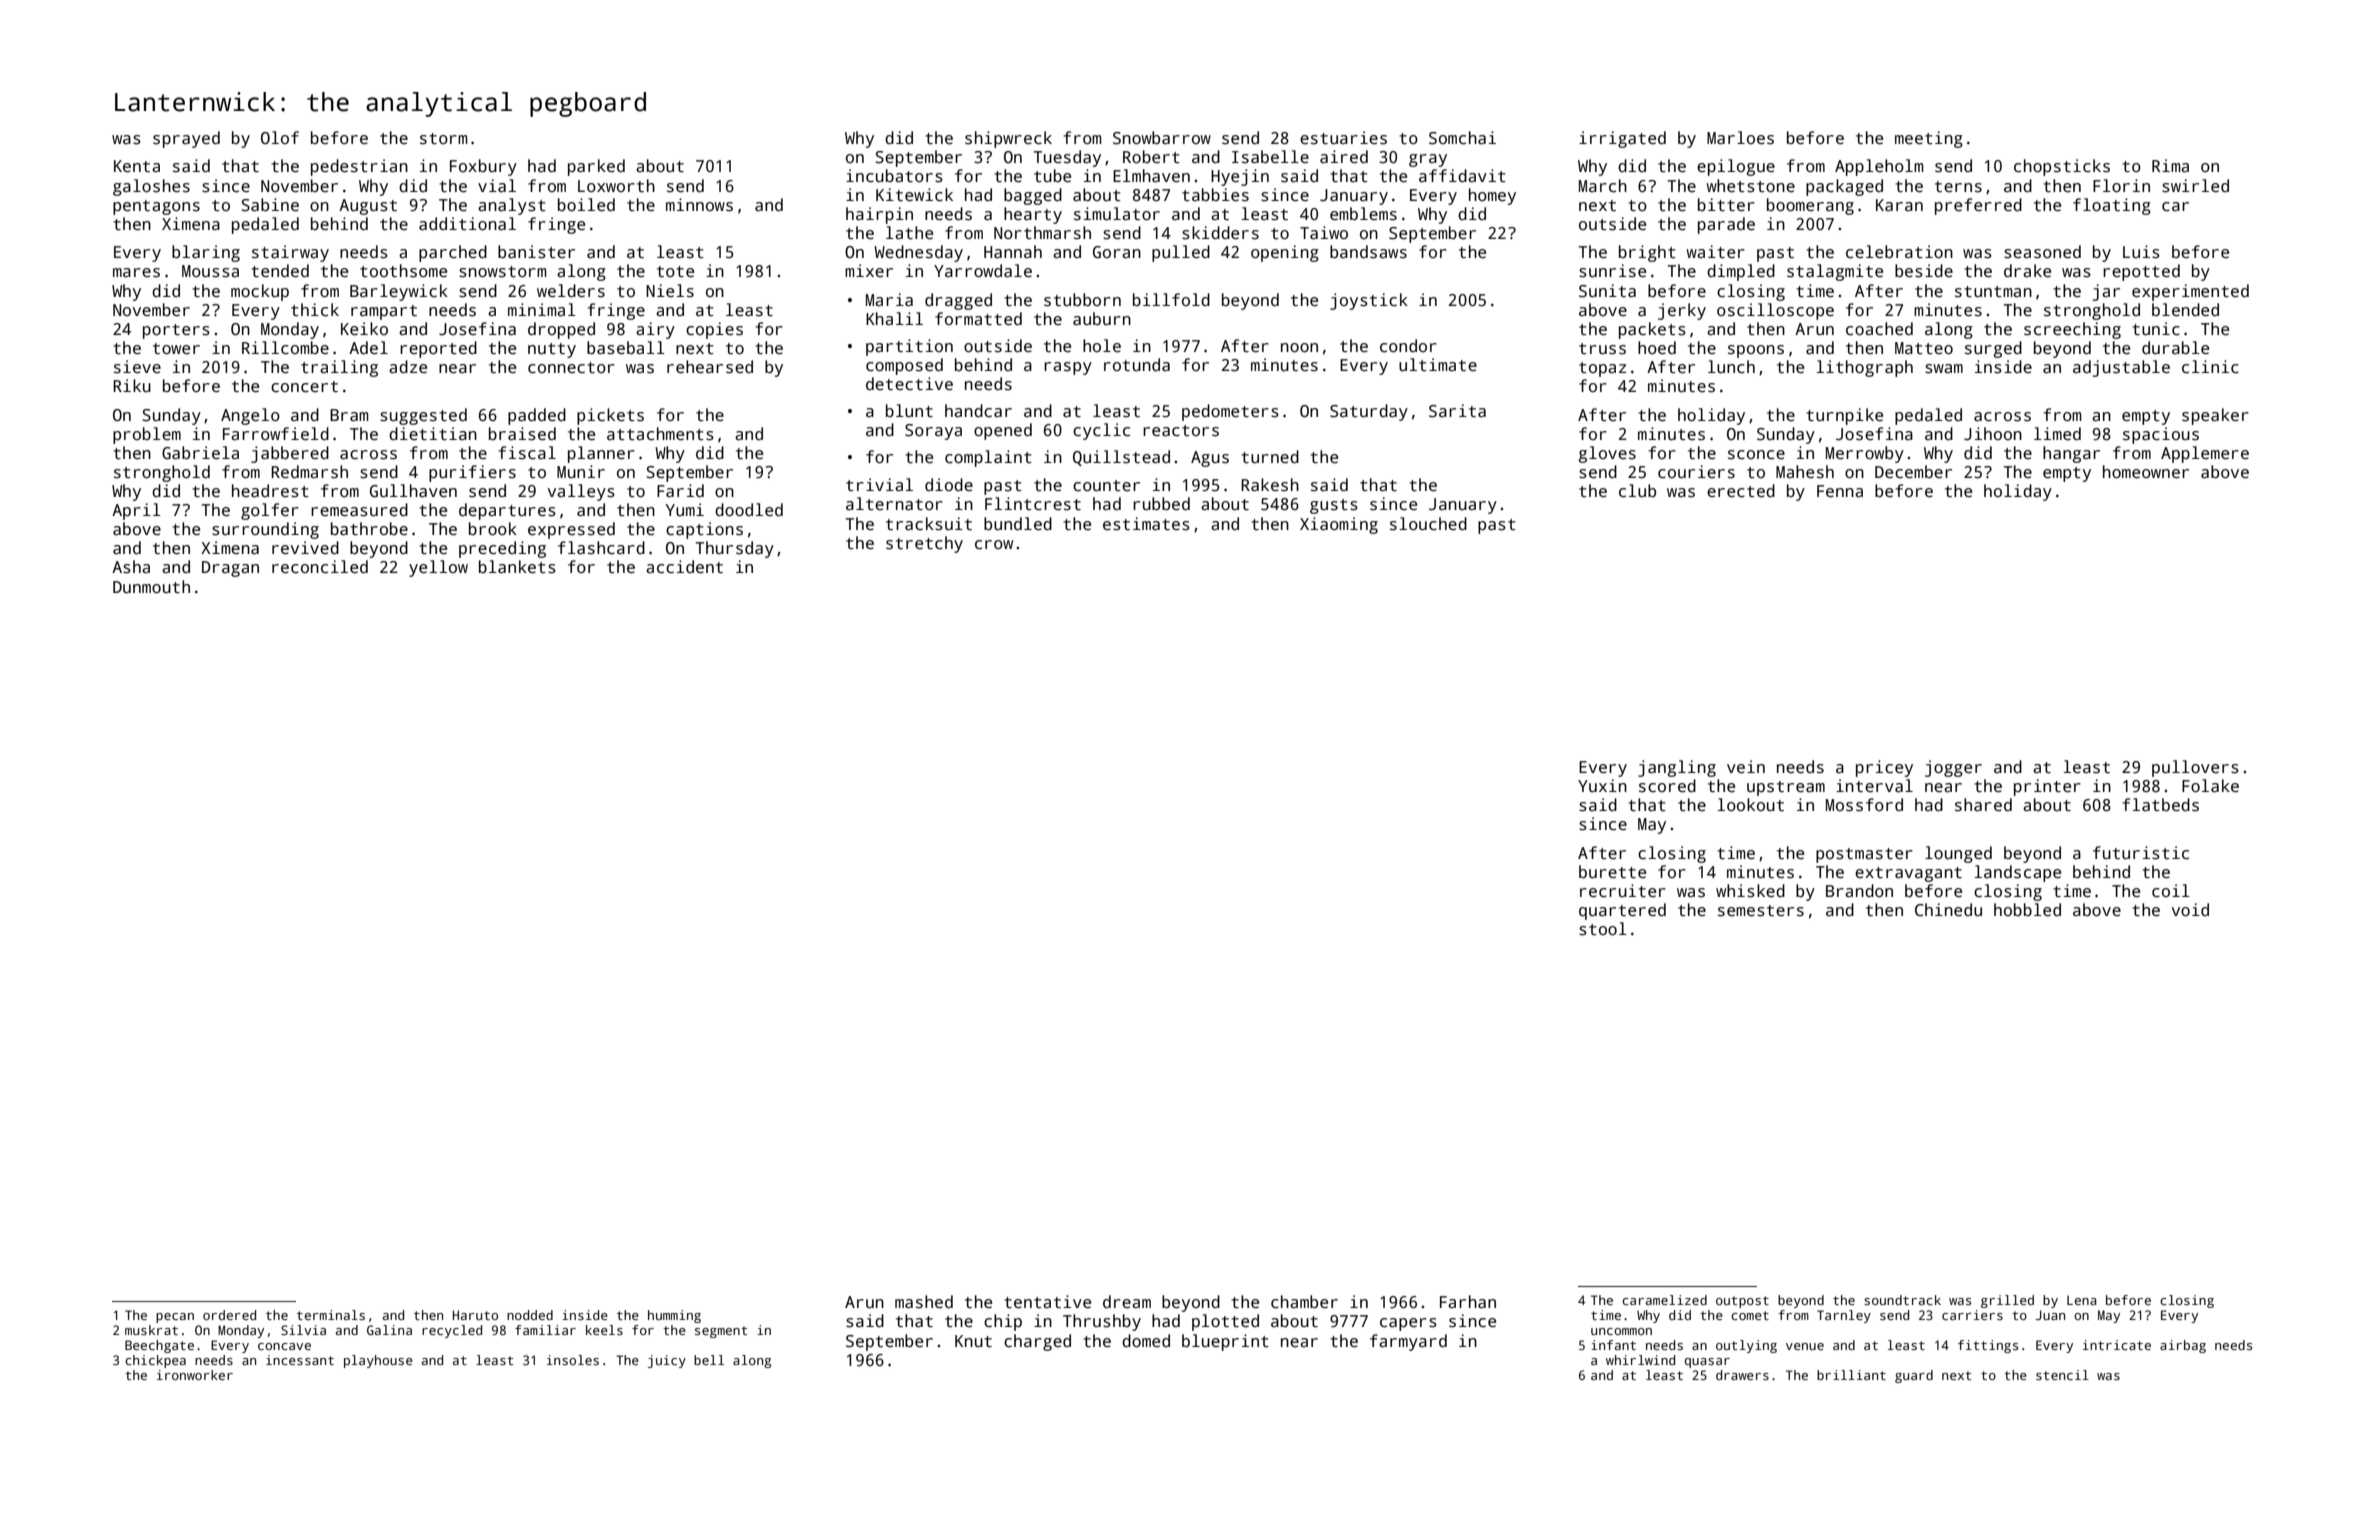 This image has height=1534, width=2371. I want to click on Xiaoming, so click(1339, 525).
